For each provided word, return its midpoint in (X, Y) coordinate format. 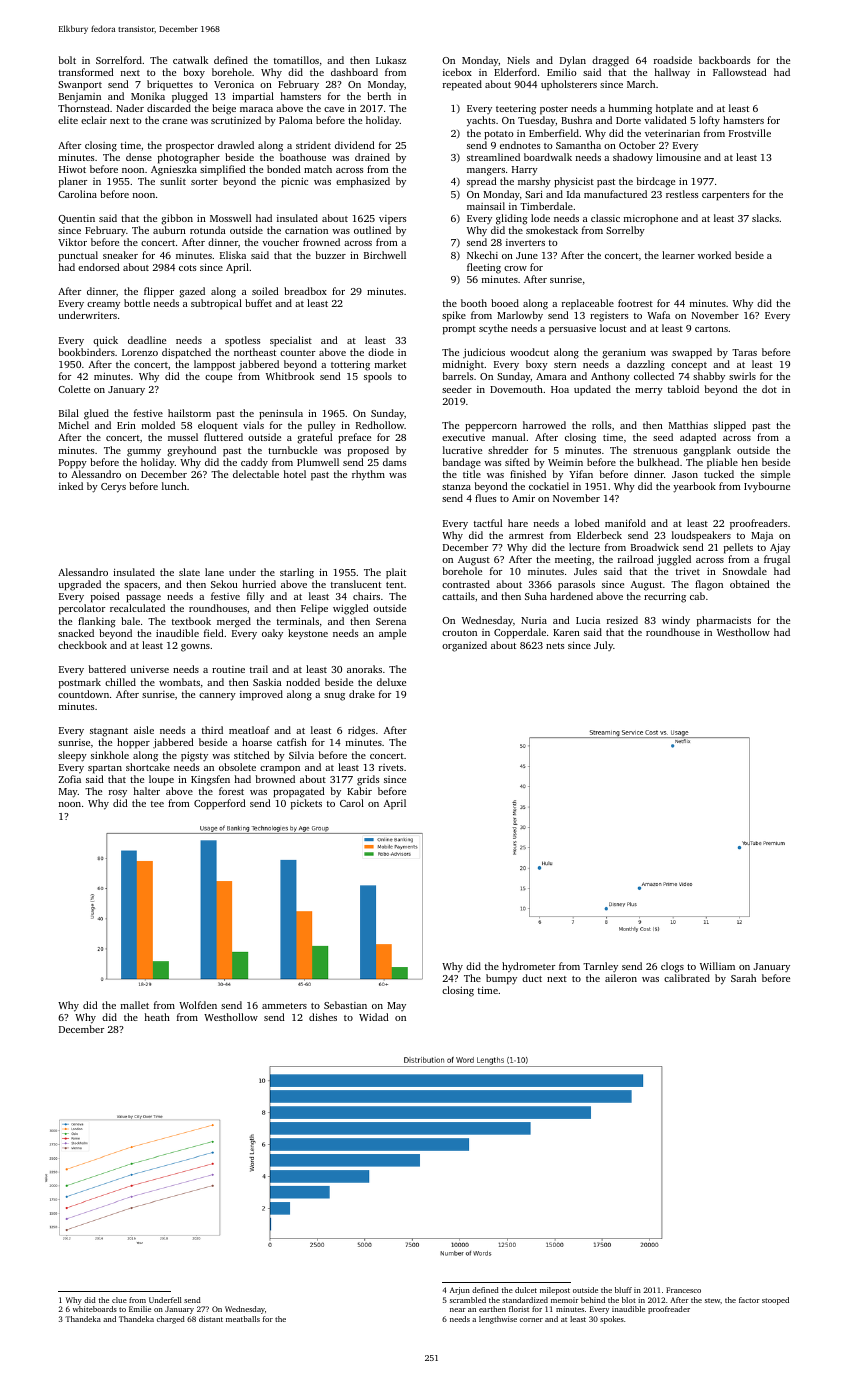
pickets (306, 804)
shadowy (633, 158)
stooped (775, 1301)
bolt (67, 60)
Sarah (743, 978)
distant (211, 1319)
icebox (457, 72)
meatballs (243, 1319)
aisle (144, 730)
